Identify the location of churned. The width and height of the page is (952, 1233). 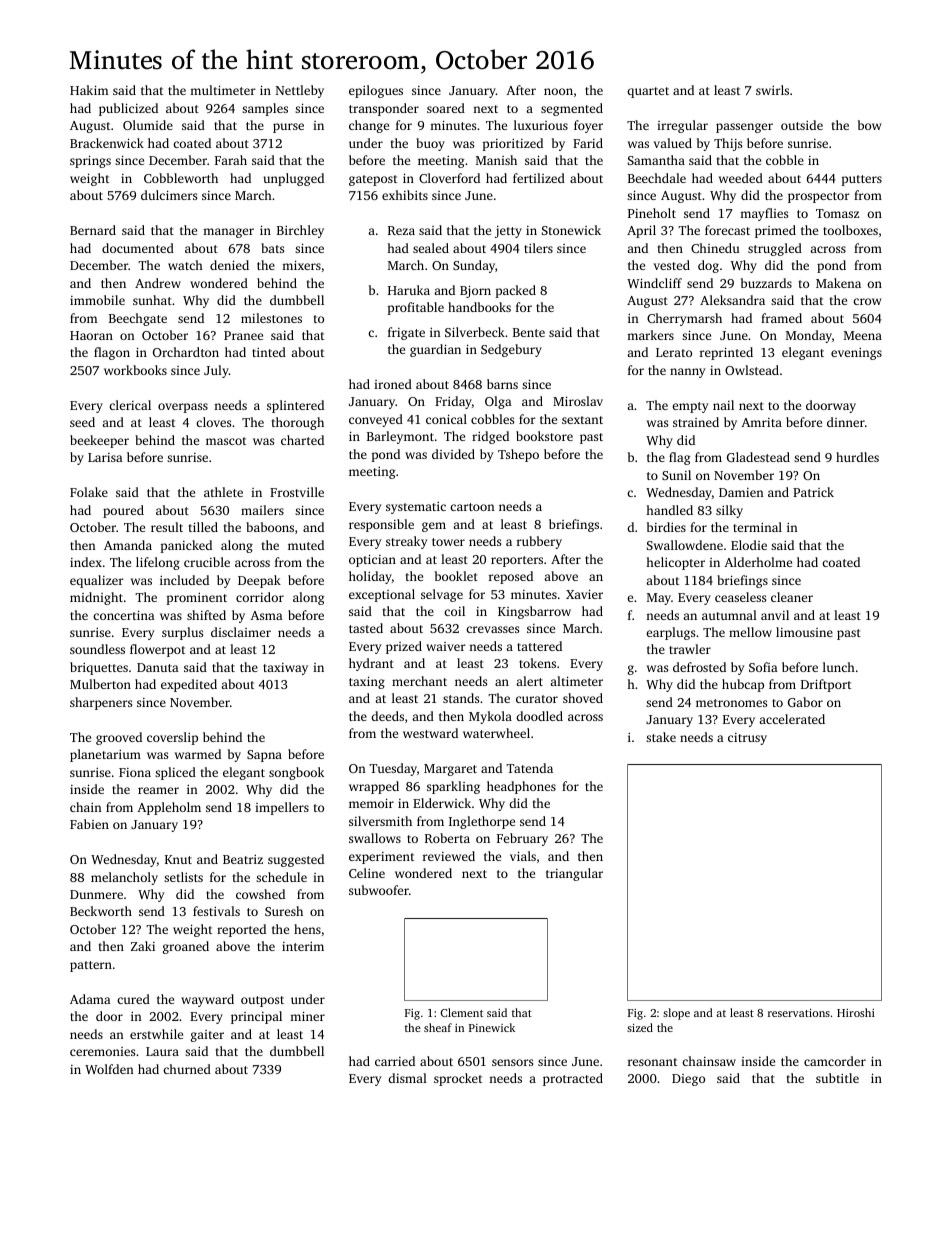
(187, 1069).
